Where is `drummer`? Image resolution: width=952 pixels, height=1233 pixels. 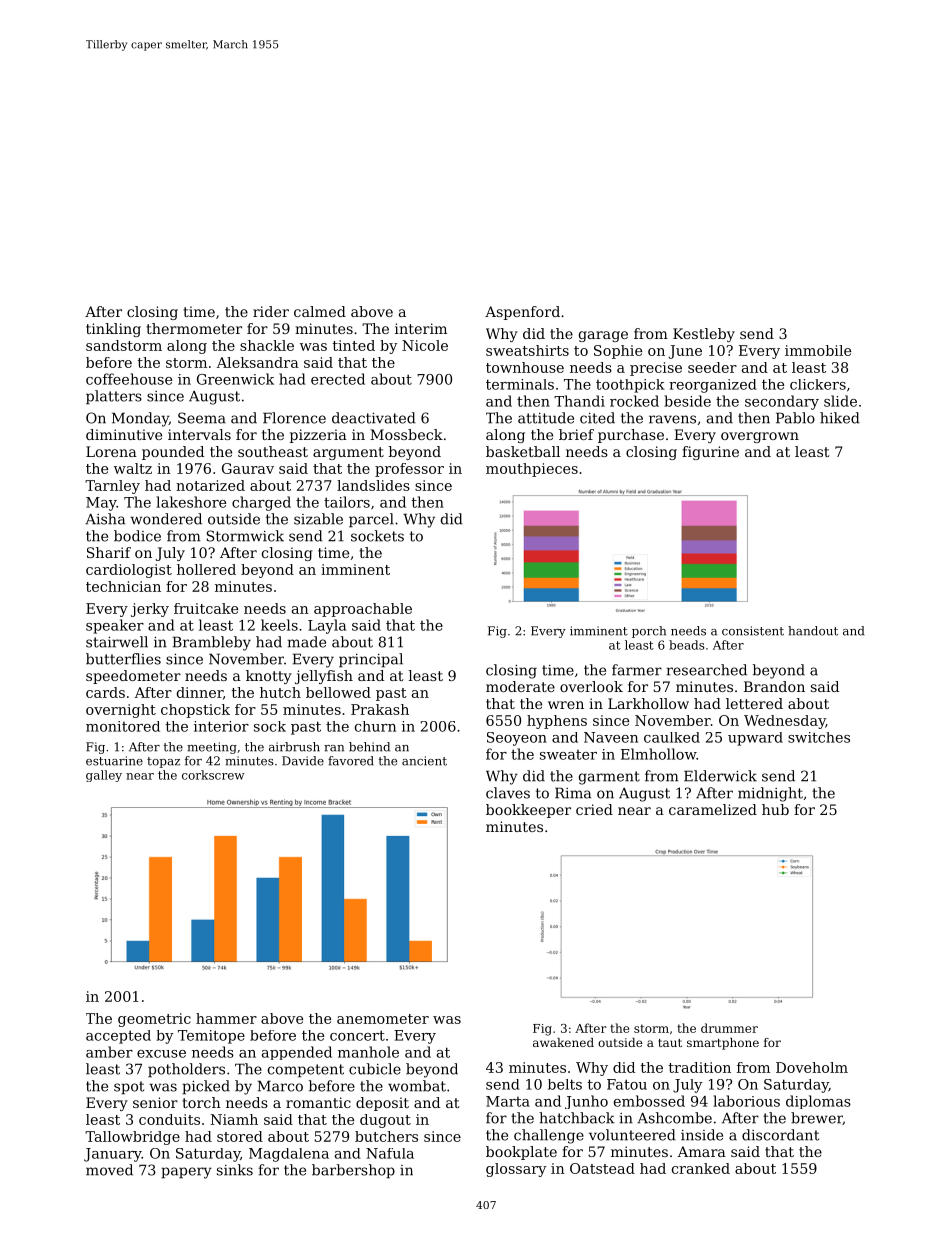 drummer is located at coordinates (729, 1028).
